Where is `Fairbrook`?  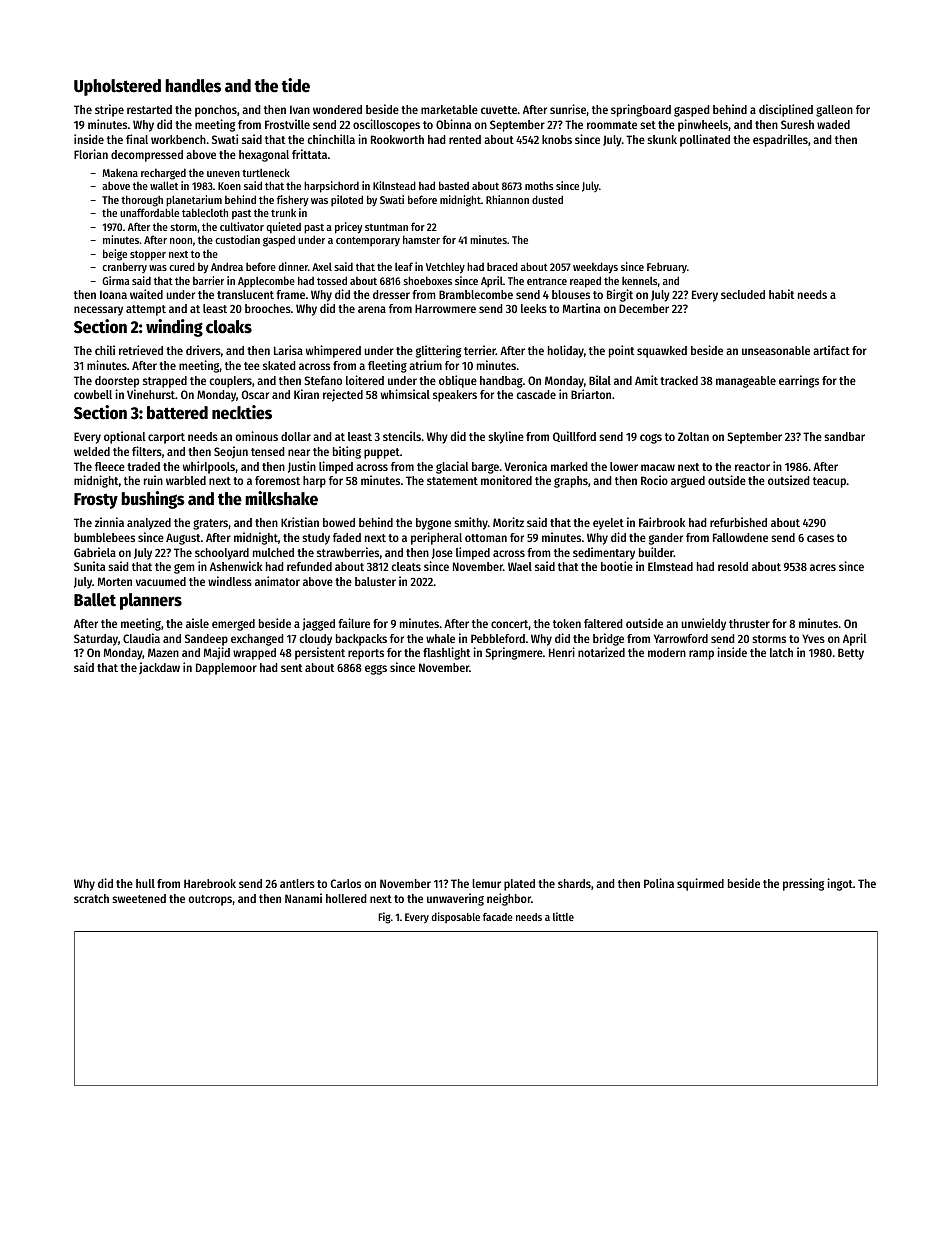 Fairbrook is located at coordinates (662, 522).
